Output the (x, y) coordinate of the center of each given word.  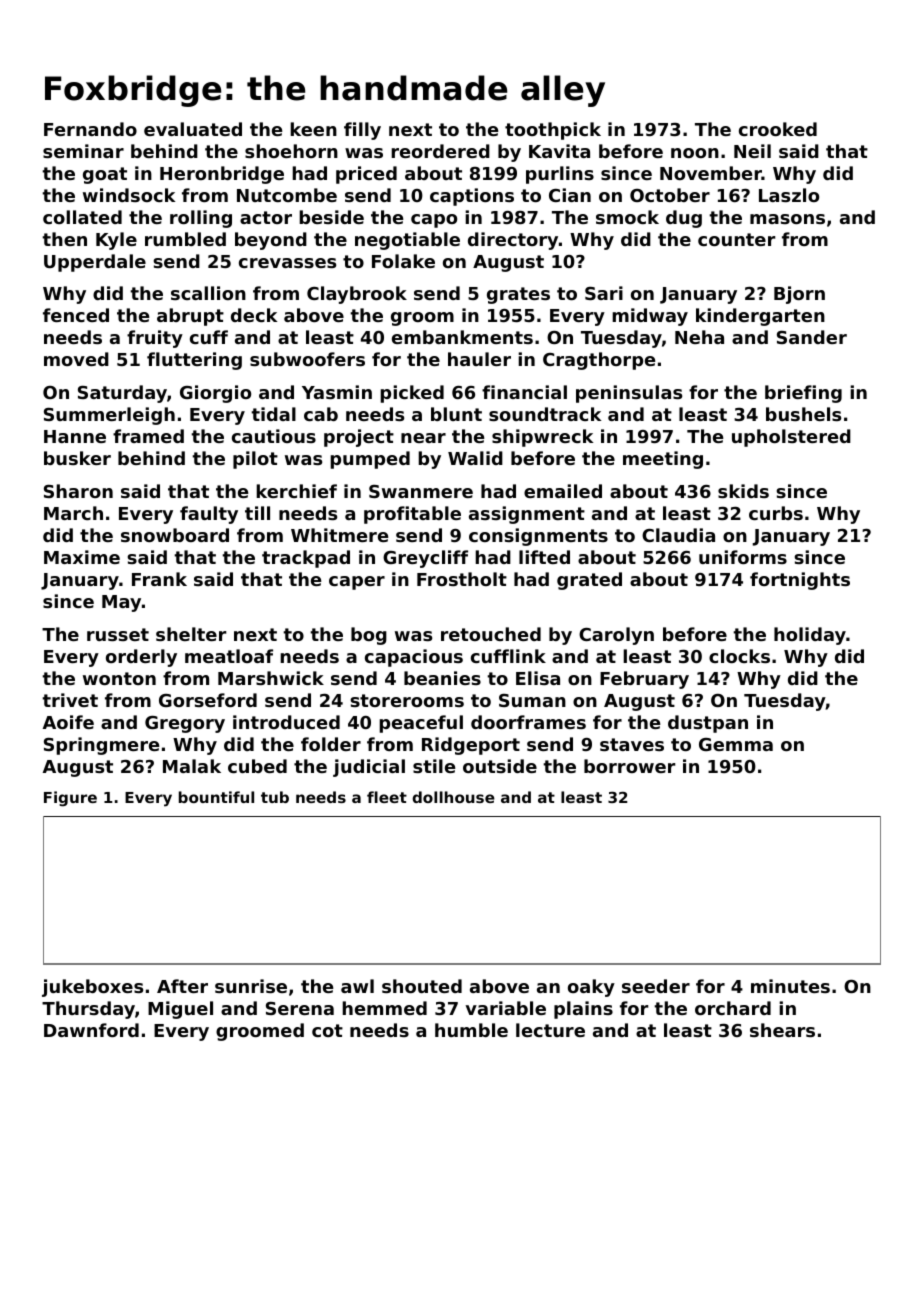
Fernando (90, 129)
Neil (752, 151)
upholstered (791, 438)
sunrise (251, 986)
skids (743, 491)
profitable (412, 515)
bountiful (216, 797)
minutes (790, 986)
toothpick (553, 131)
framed (148, 436)
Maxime (82, 557)
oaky (591, 988)
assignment (527, 515)
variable (505, 1008)
